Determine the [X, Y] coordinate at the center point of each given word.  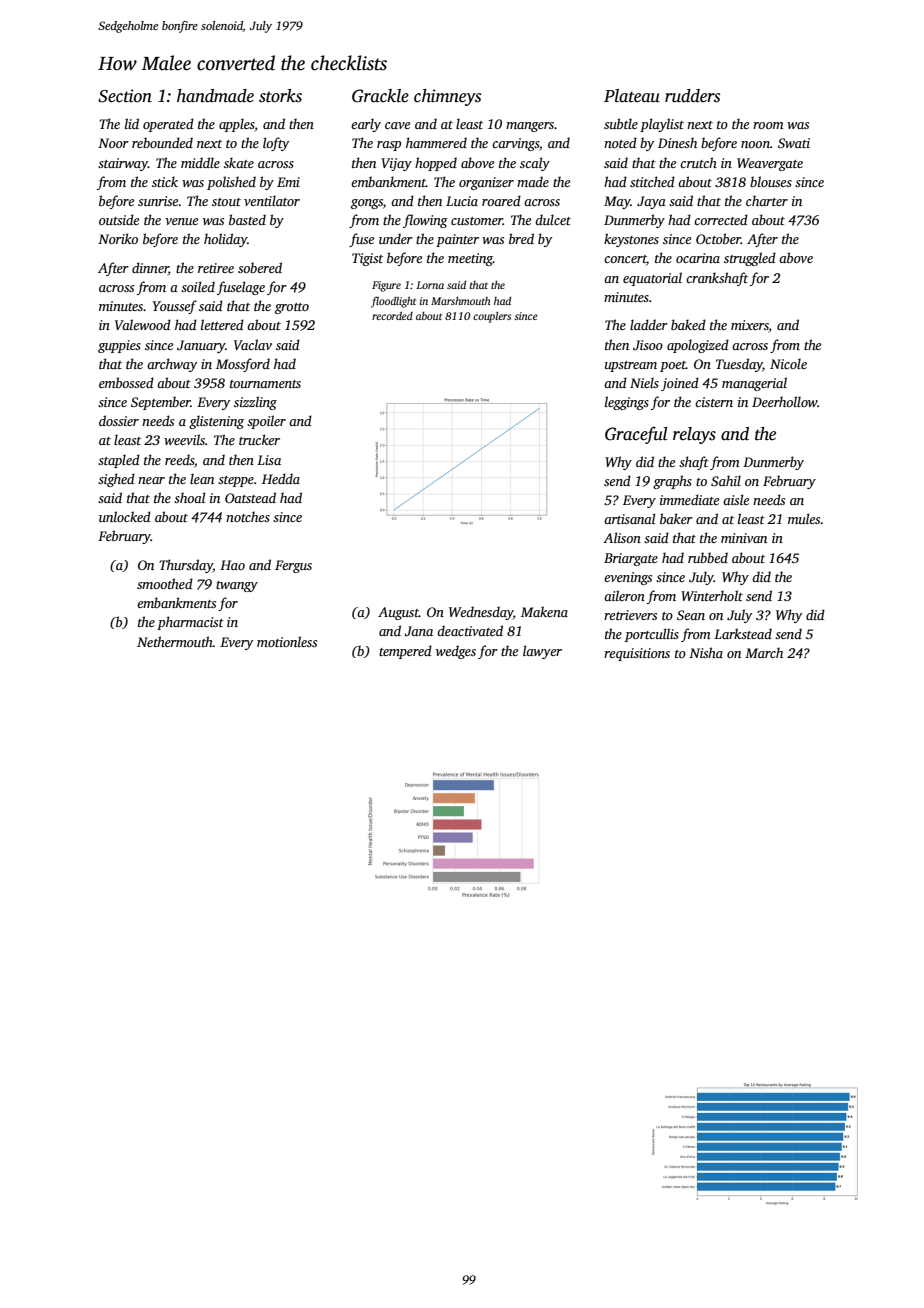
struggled [750, 259]
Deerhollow [785, 401]
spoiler [266, 422]
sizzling [255, 403]
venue [181, 221]
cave [397, 125]
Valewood [143, 324]
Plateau [632, 96]
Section [125, 96]
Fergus [293, 566]
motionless [287, 641]
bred [521, 238]
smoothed [165, 583]
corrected [721, 219]
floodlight [393, 302]
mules [804, 518]
